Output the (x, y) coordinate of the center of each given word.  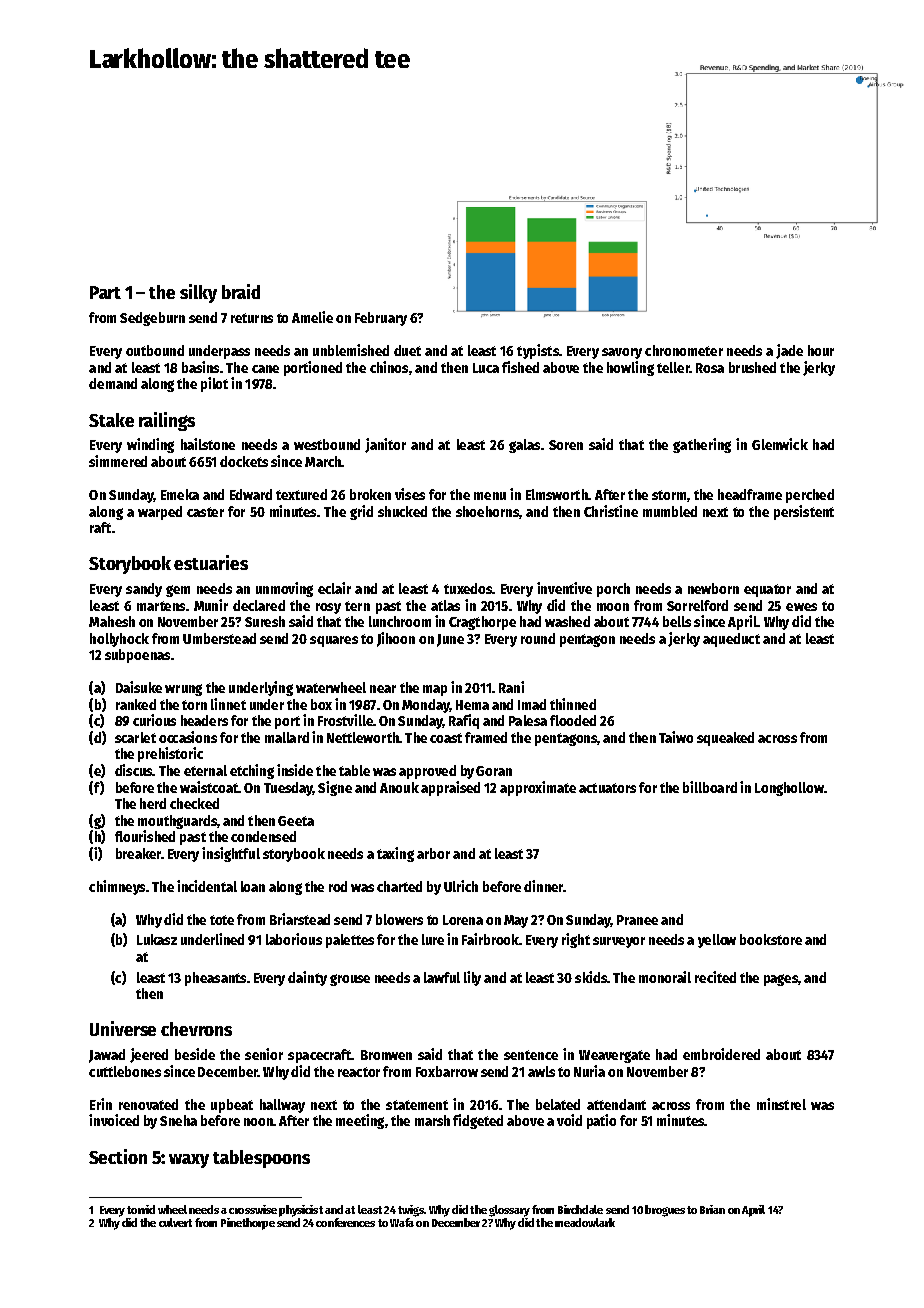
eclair (334, 588)
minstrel (781, 1104)
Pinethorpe (248, 1224)
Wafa (402, 1222)
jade (789, 351)
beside (195, 1054)
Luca (486, 368)
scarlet (135, 737)
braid (241, 291)
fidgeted (478, 1121)
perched (810, 496)
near (383, 689)
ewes (801, 607)
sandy (144, 590)
